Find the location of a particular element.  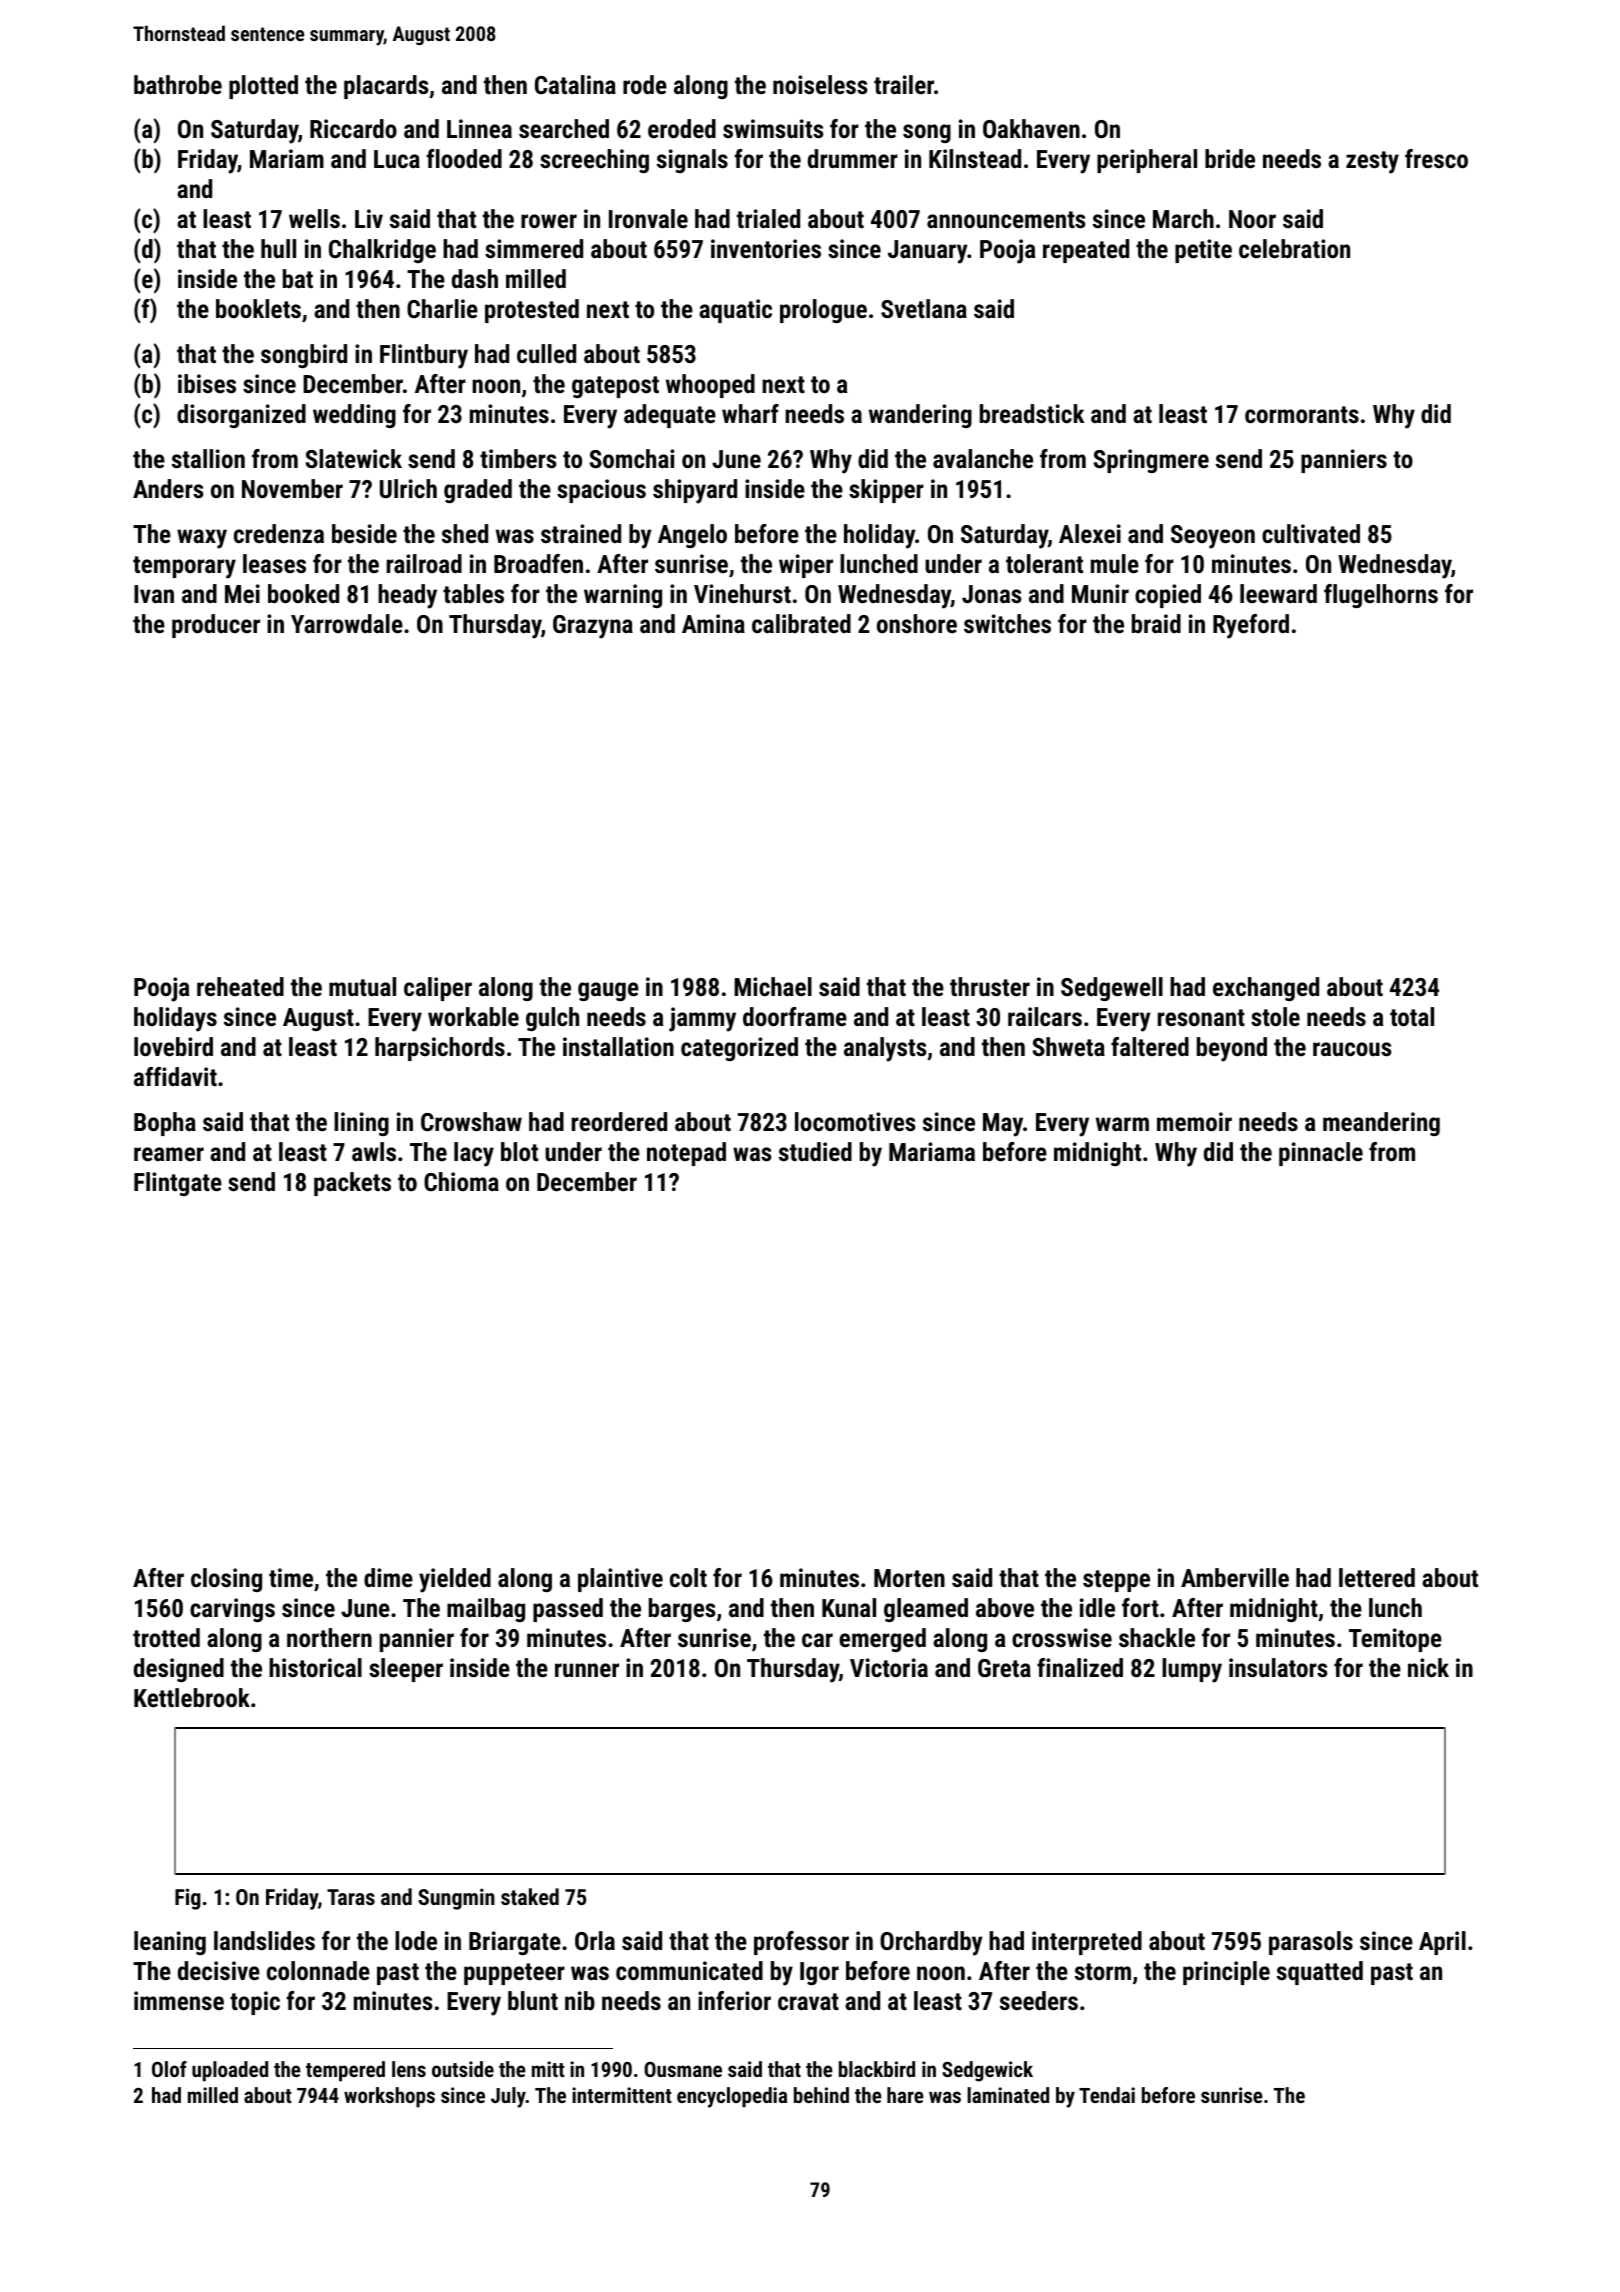

raucous is located at coordinates (1352, 1049).
